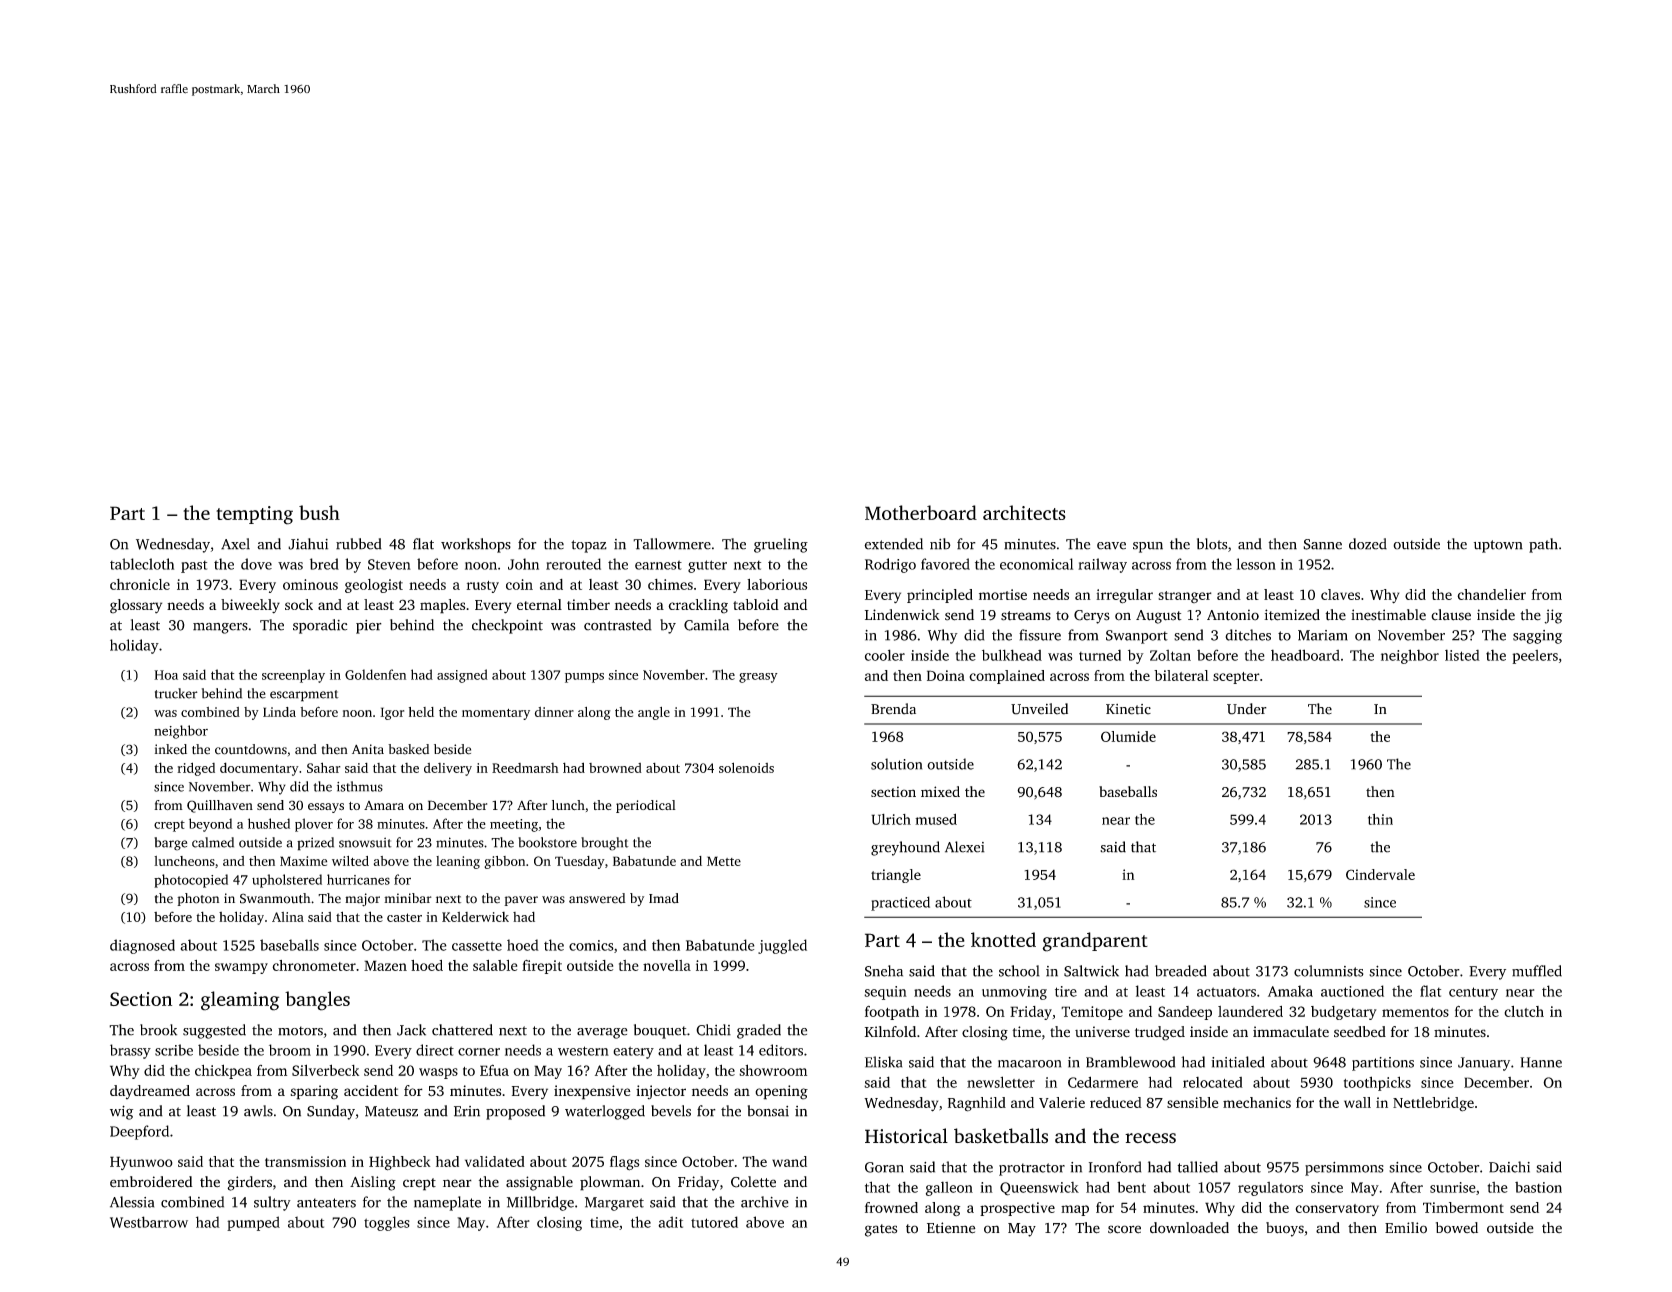 This image has height=1292, width=1672. I want to click on pumped, so click(253, 1223).
